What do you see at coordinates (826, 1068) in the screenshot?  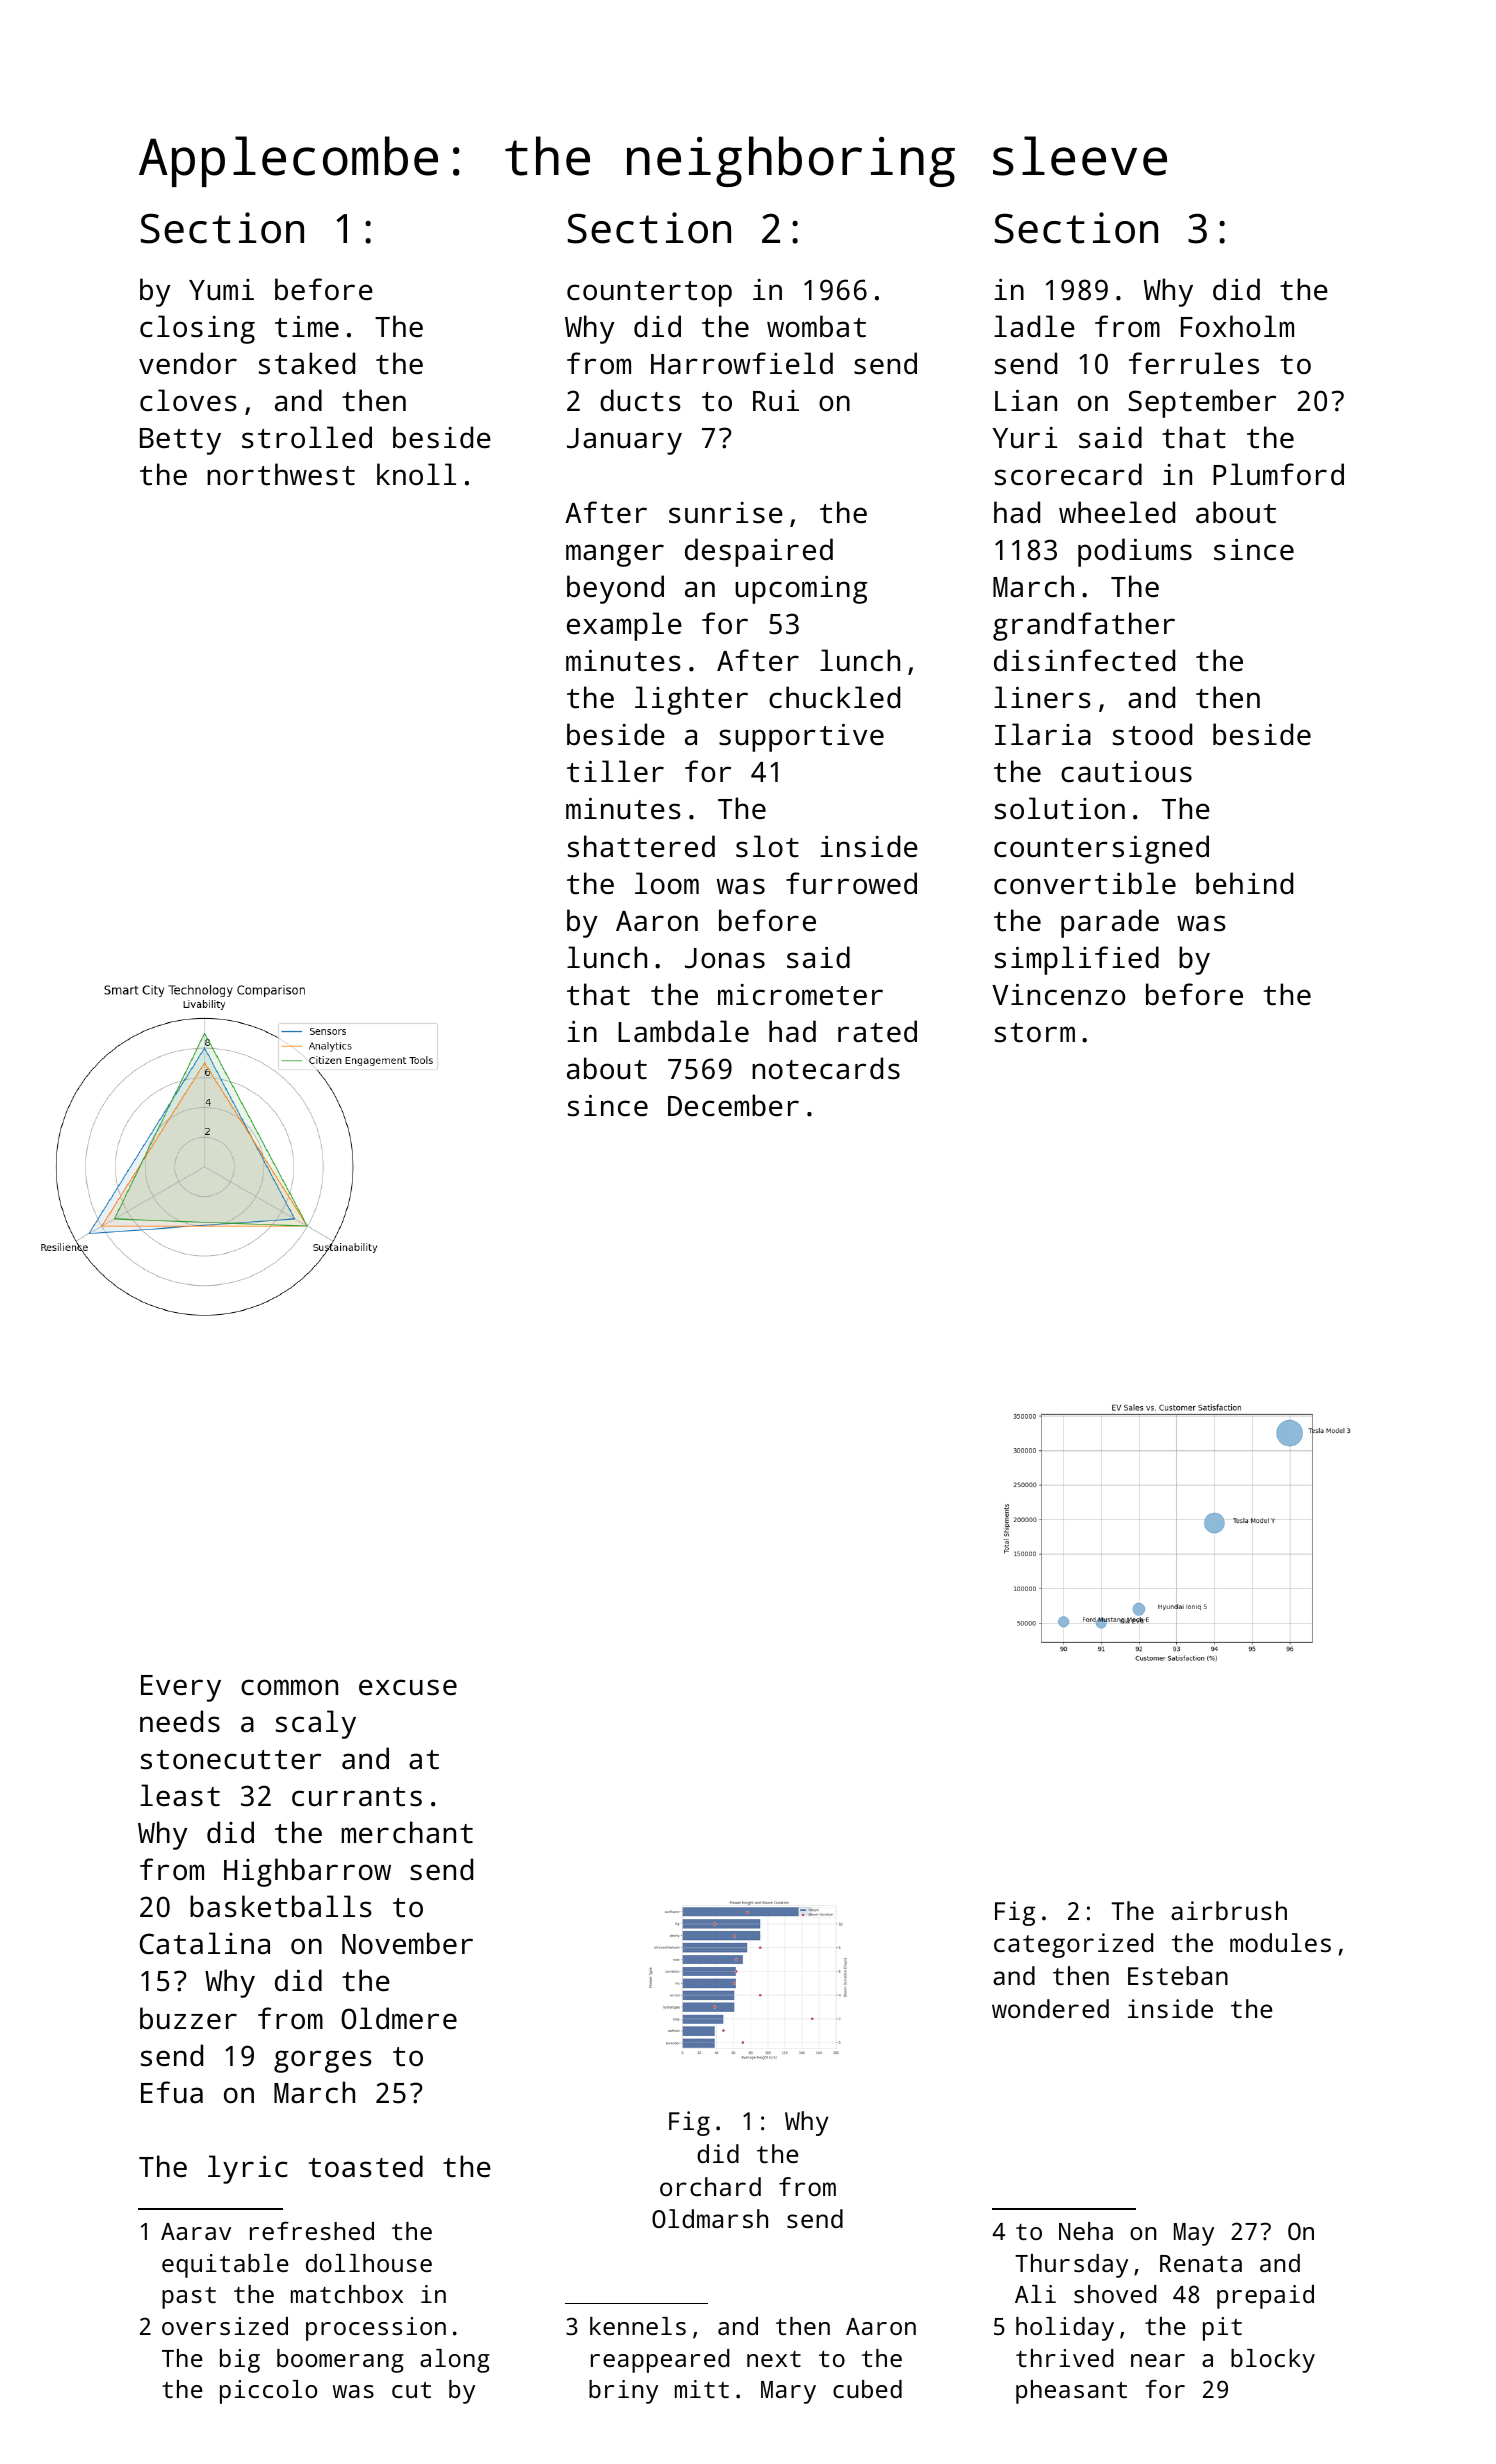 I see `notecards` at bounding box center [826, 1068].
